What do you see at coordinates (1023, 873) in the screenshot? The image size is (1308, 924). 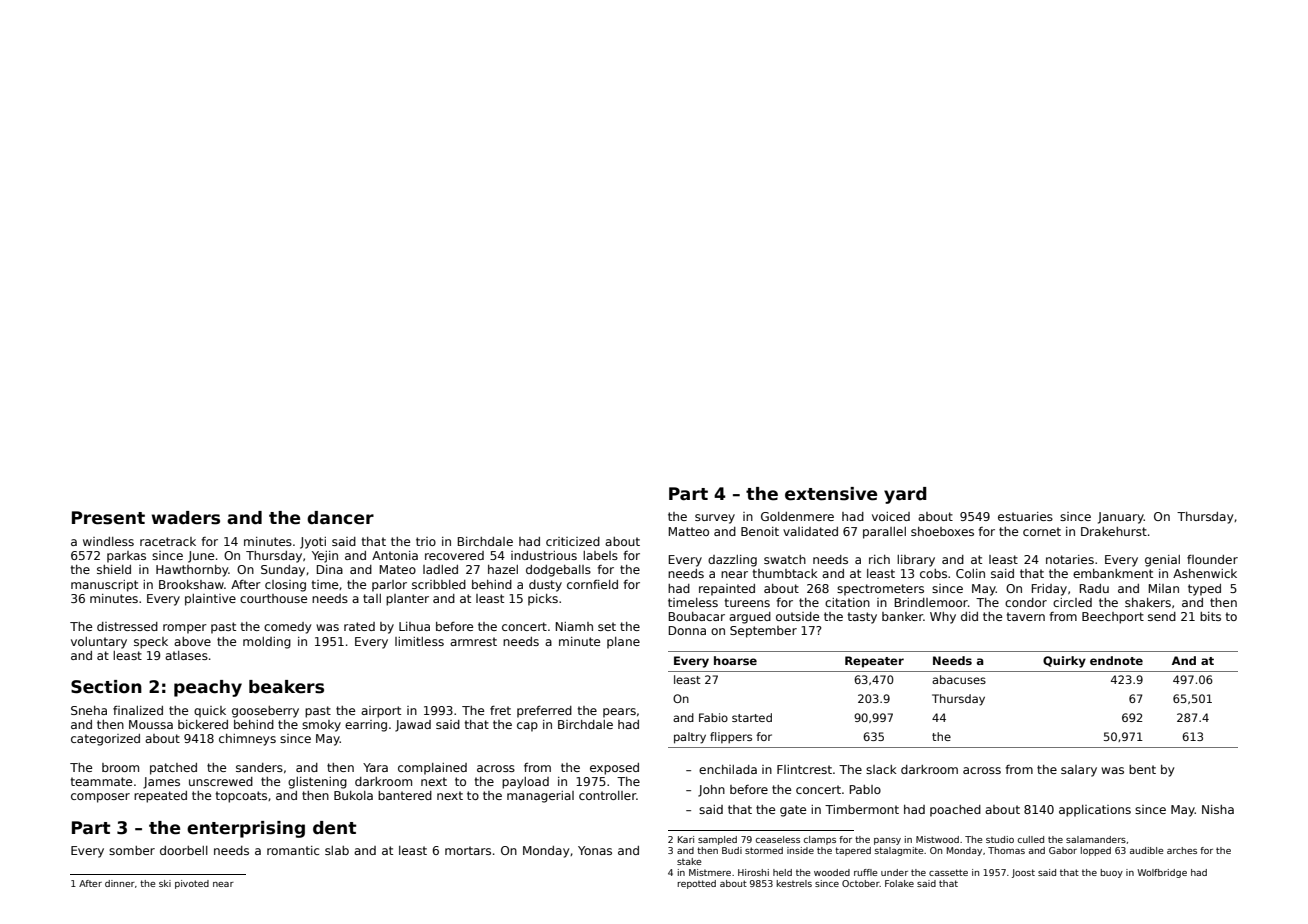 I see `Joost` at bounding box center [1023, 873].
